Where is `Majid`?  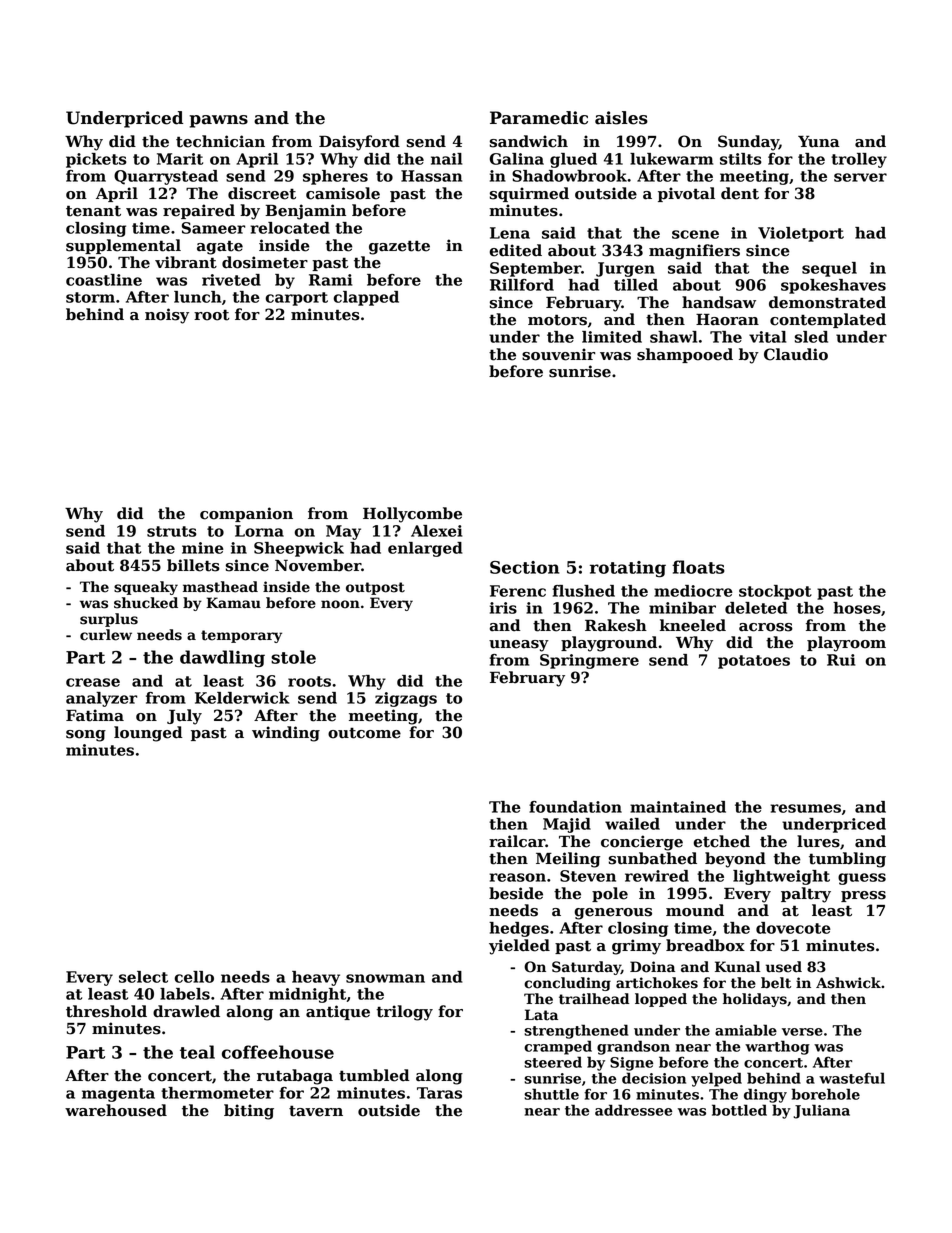
Majid is located at coordinates (567, 825).
